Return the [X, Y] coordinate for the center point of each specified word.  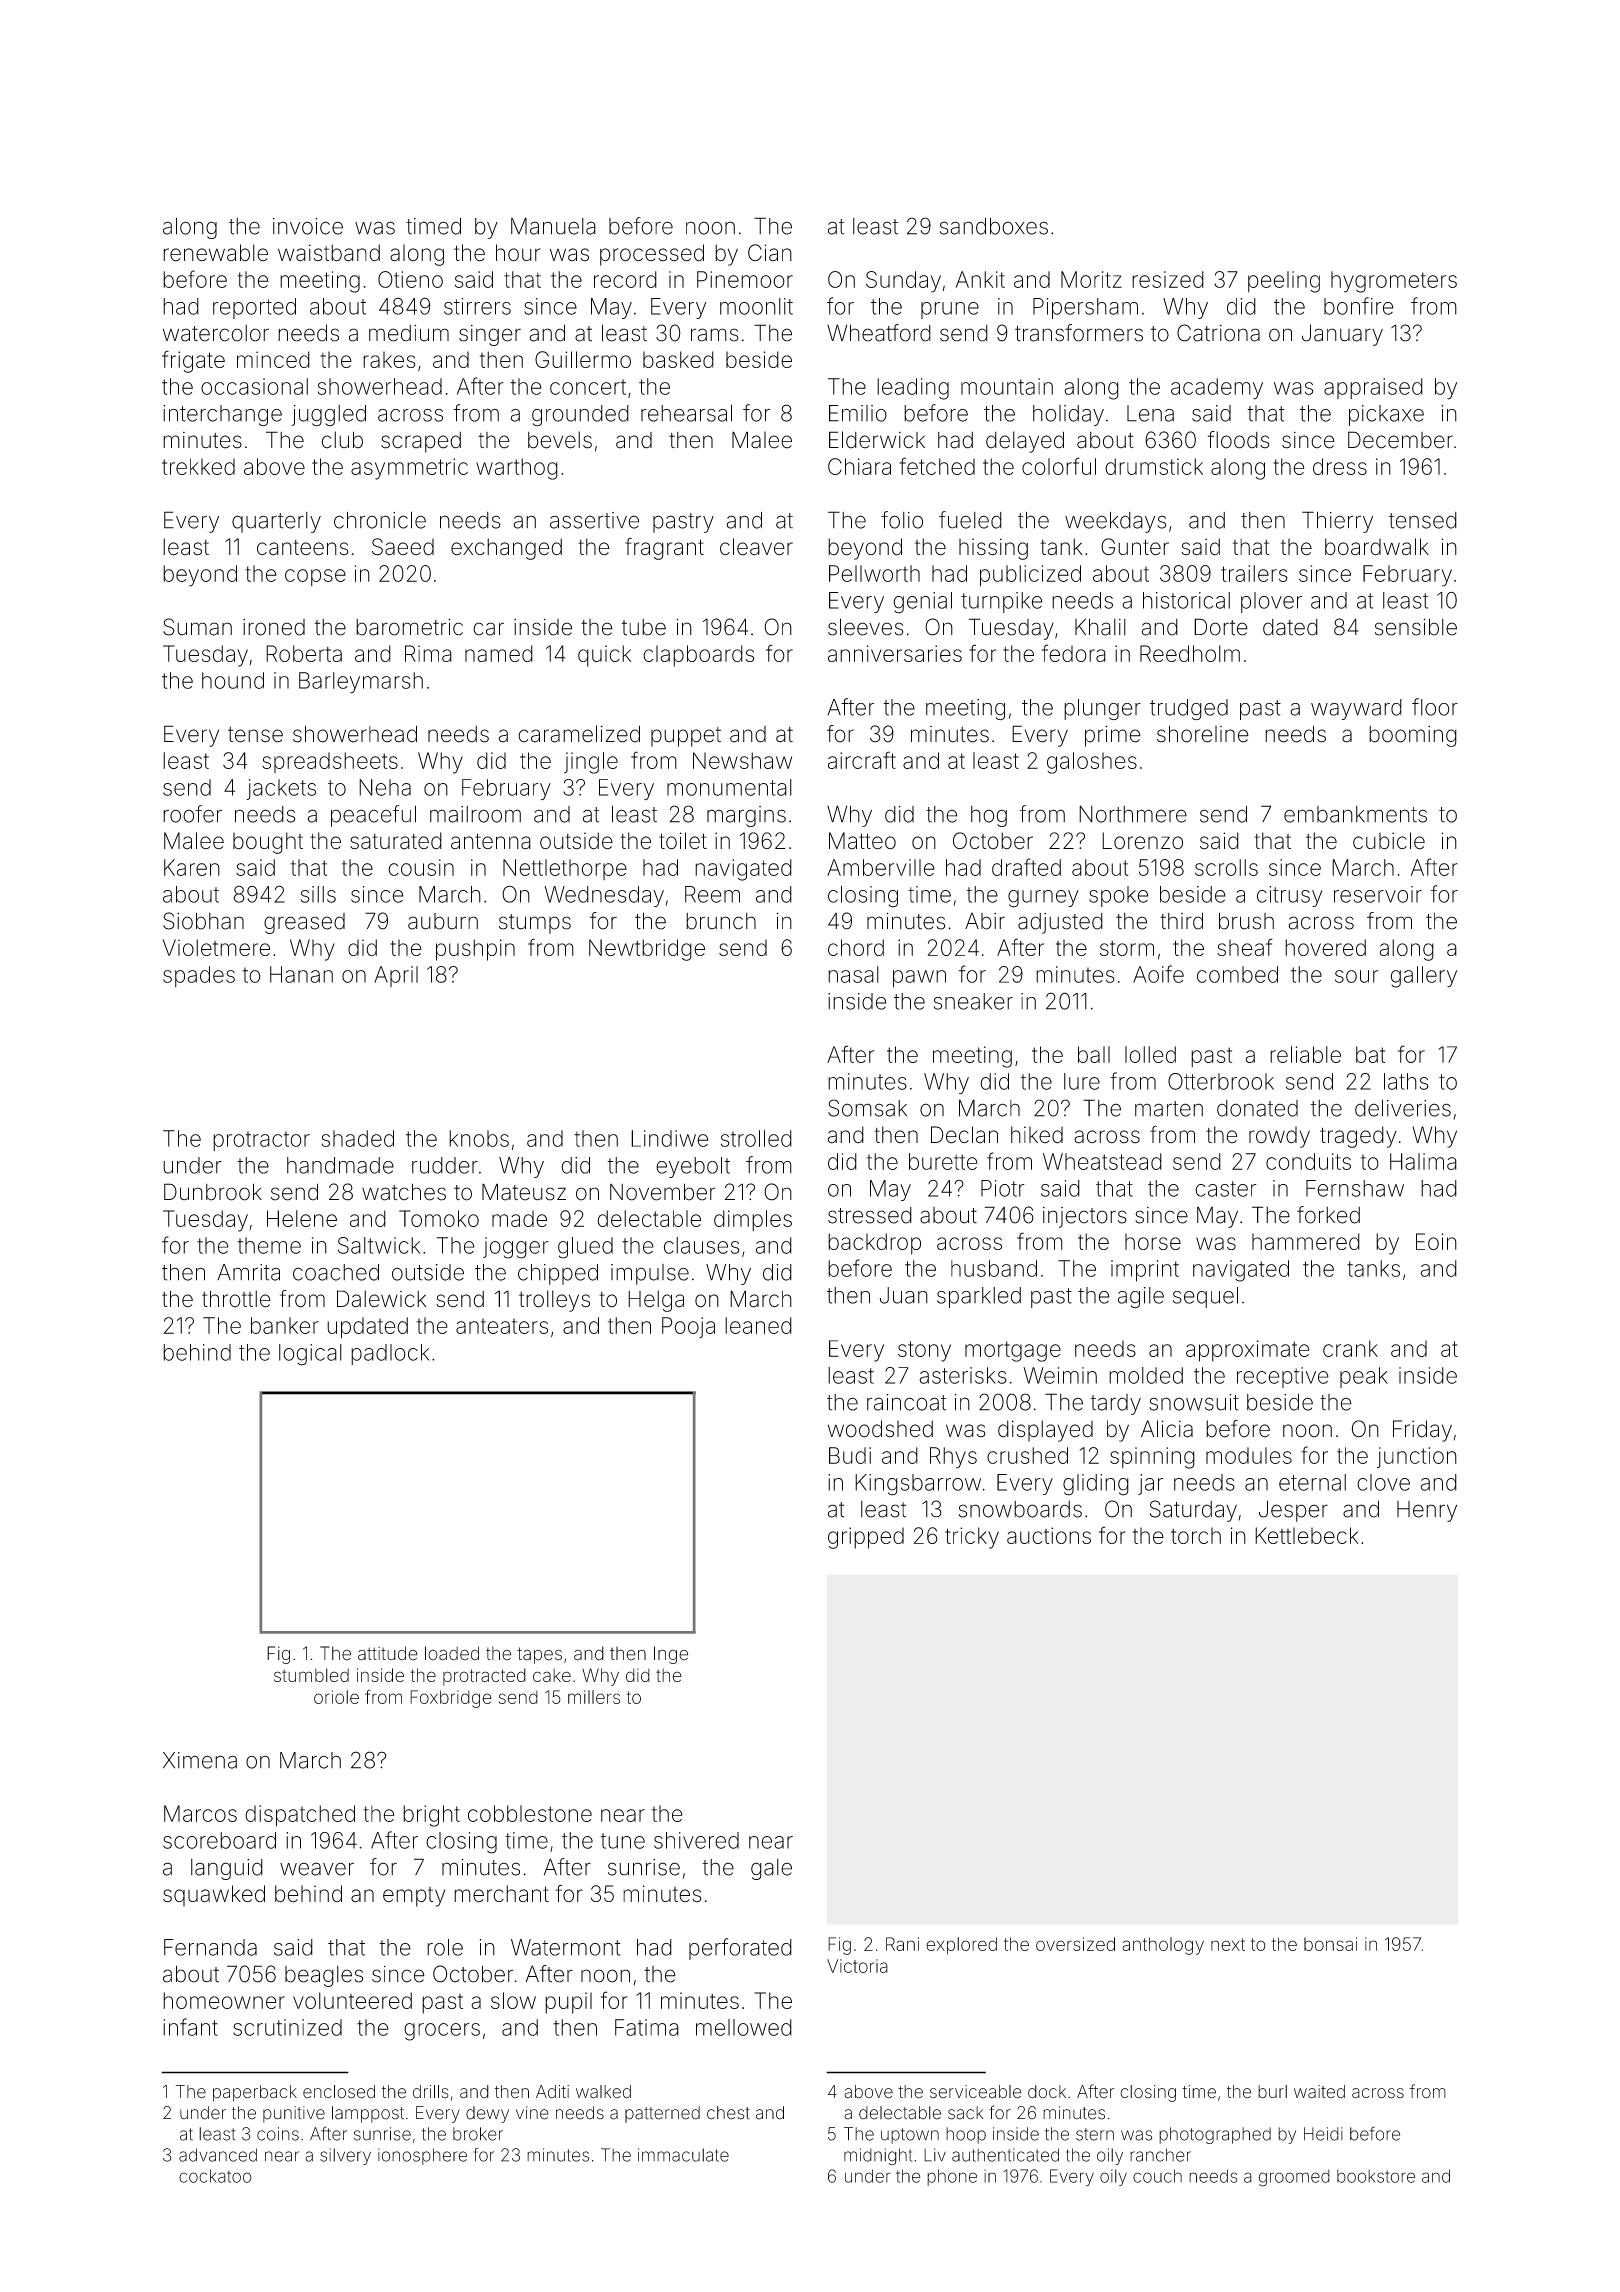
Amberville [881, 867]
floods [1239, 440]
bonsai [1330, 1944]
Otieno [410, 279]
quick [604, 656]
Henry [1427, 1511]
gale [771, 1869]
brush [1246, 921]
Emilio [858, 413]
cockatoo [215, 2176]
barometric [409, 627]
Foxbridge [451, 1699]
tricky [972, 1538]
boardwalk [1377, 547]
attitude [388, 1653]
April [396, 976]
